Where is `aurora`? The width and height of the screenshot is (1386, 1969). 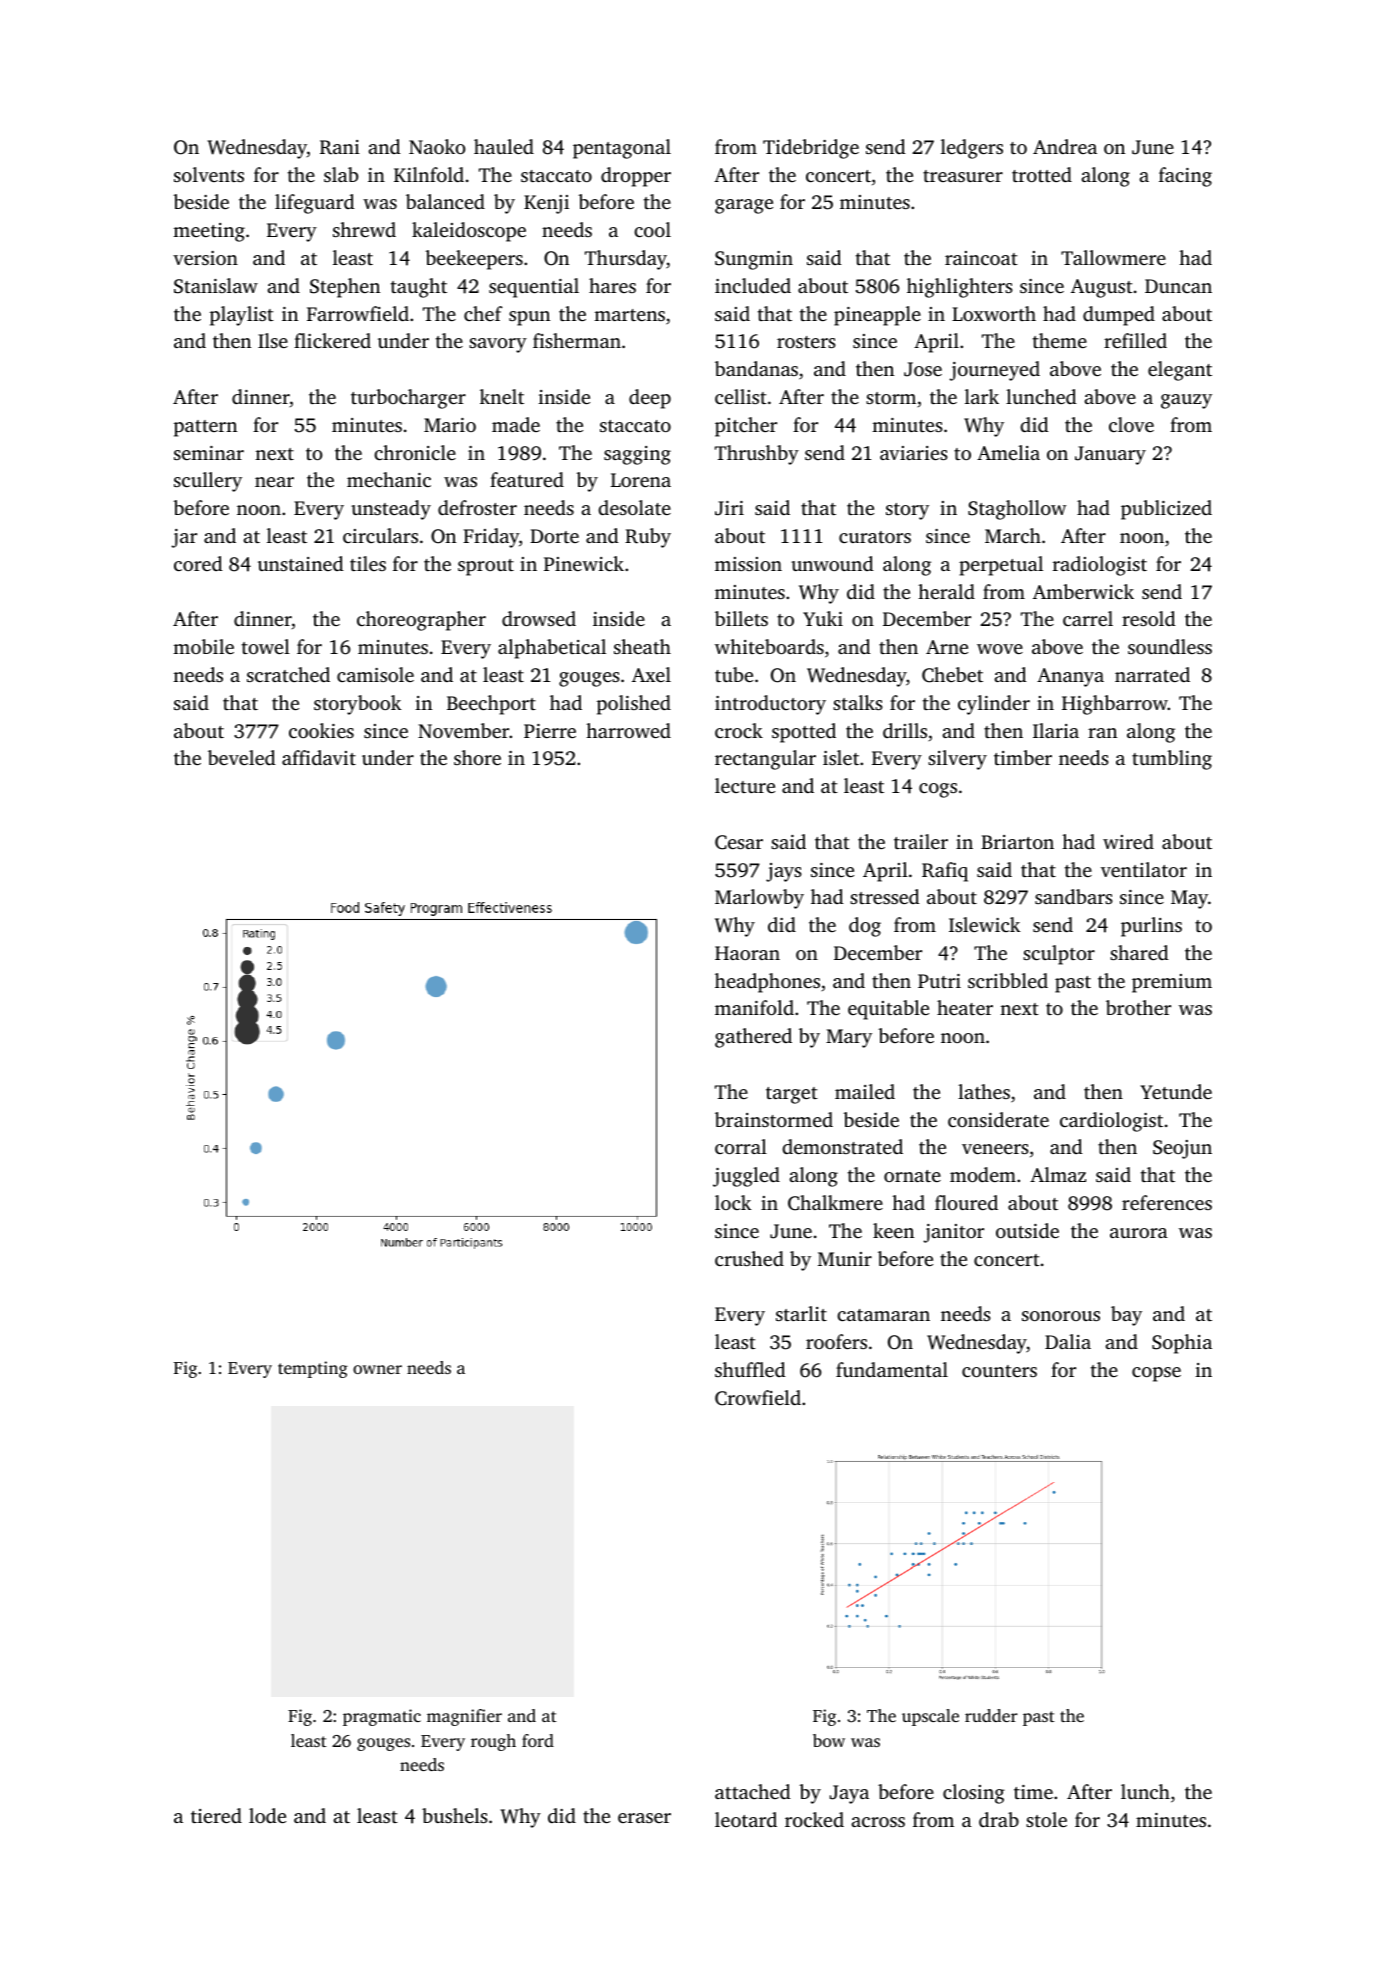 aurora is located at coordinates (1139, 1233).
